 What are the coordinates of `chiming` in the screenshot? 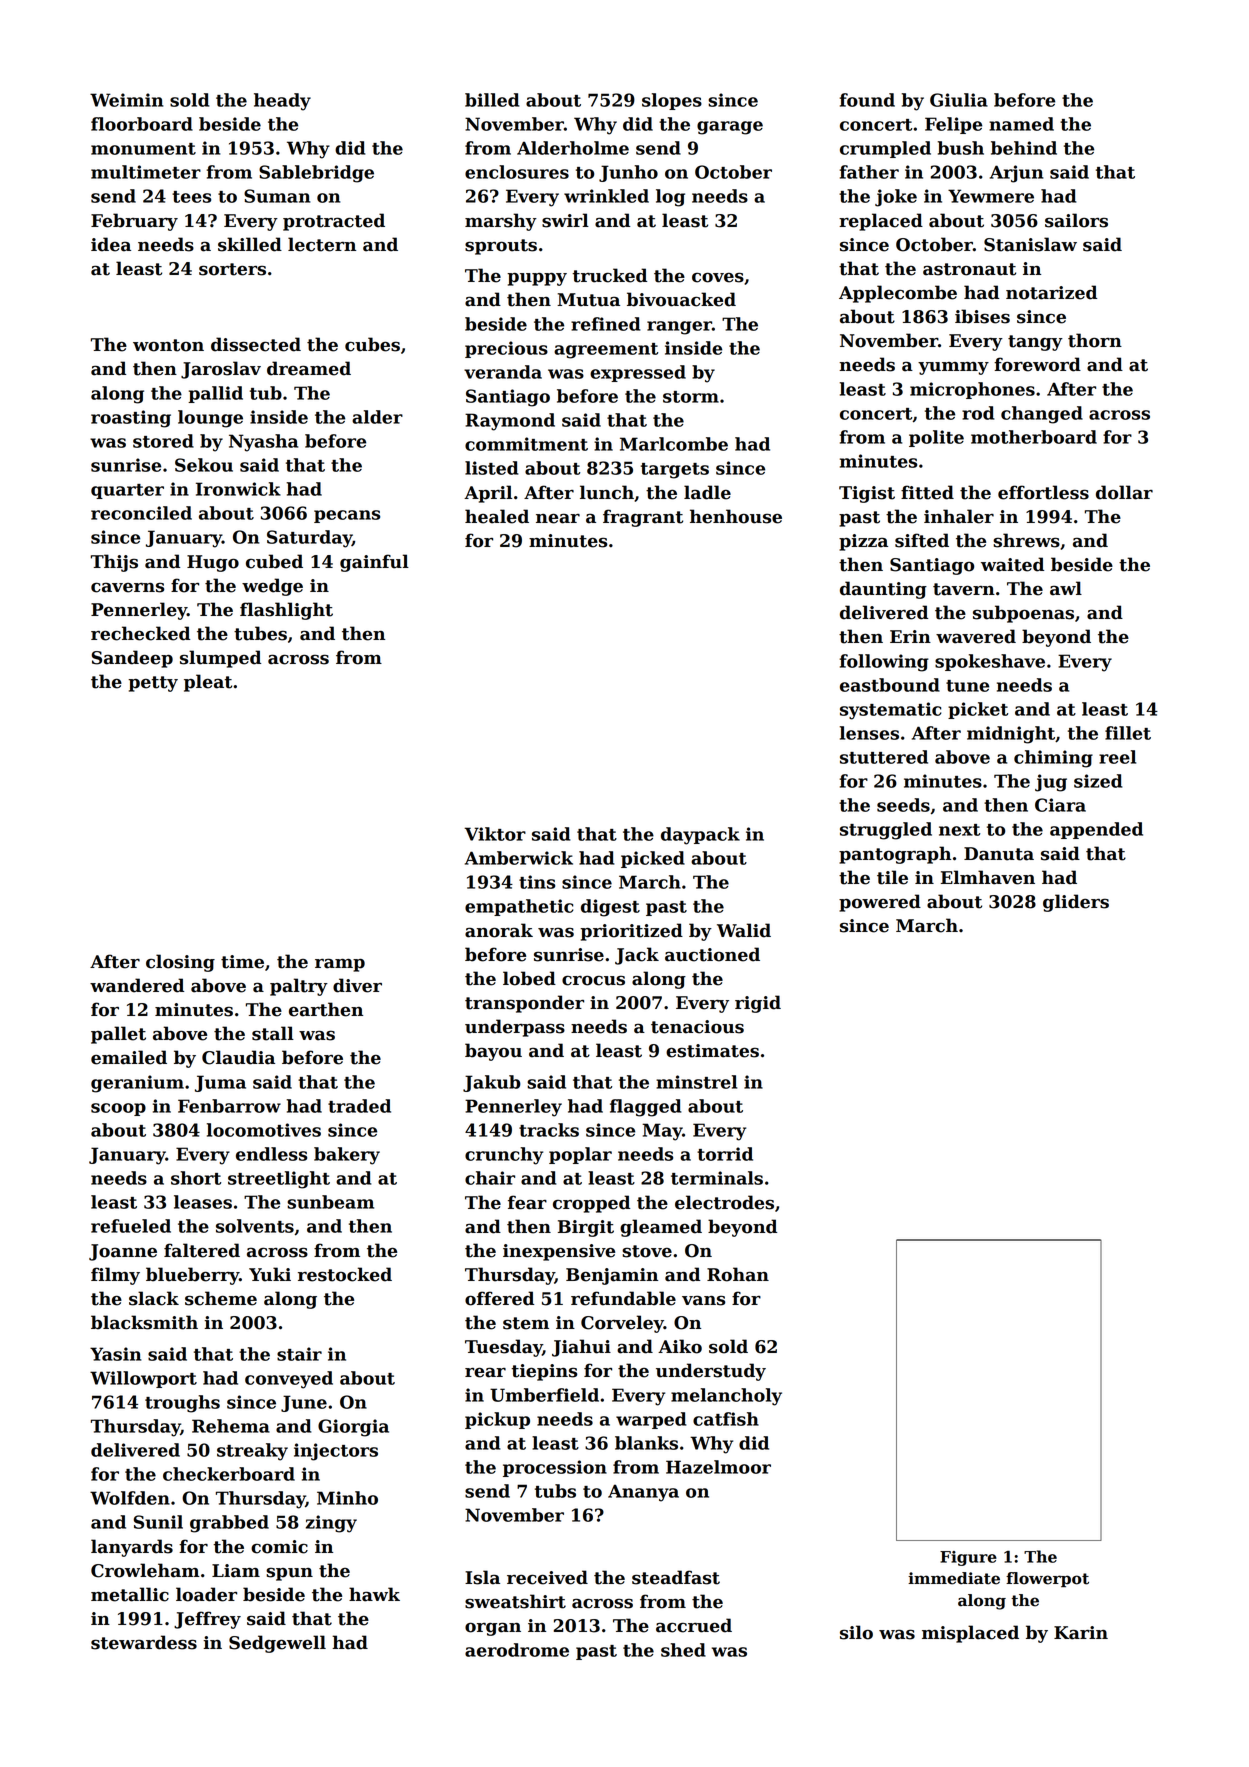 It's located at (1053, 759).
